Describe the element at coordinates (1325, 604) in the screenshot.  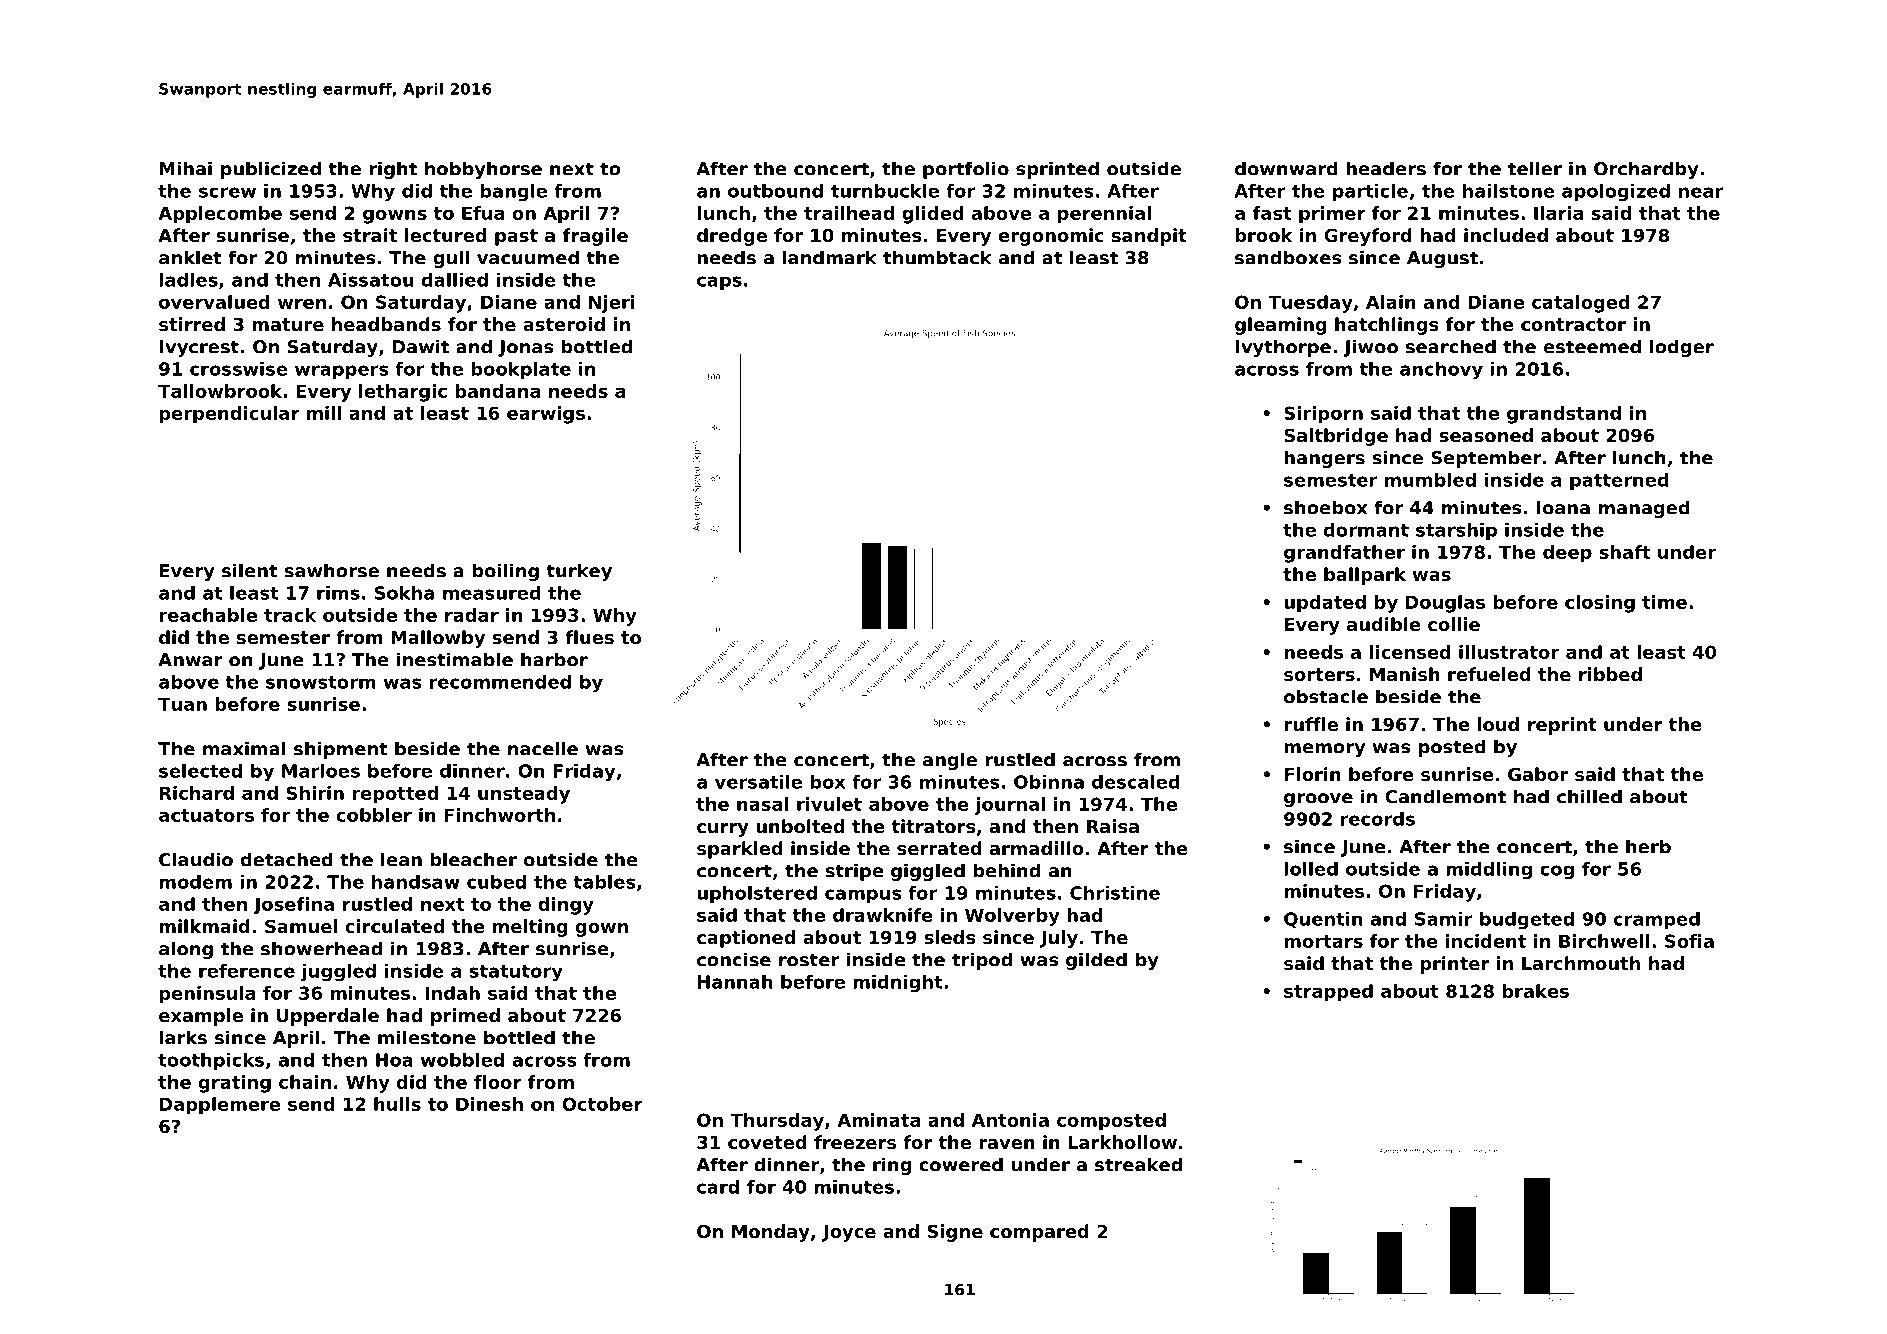
I see `updated` at that location.
